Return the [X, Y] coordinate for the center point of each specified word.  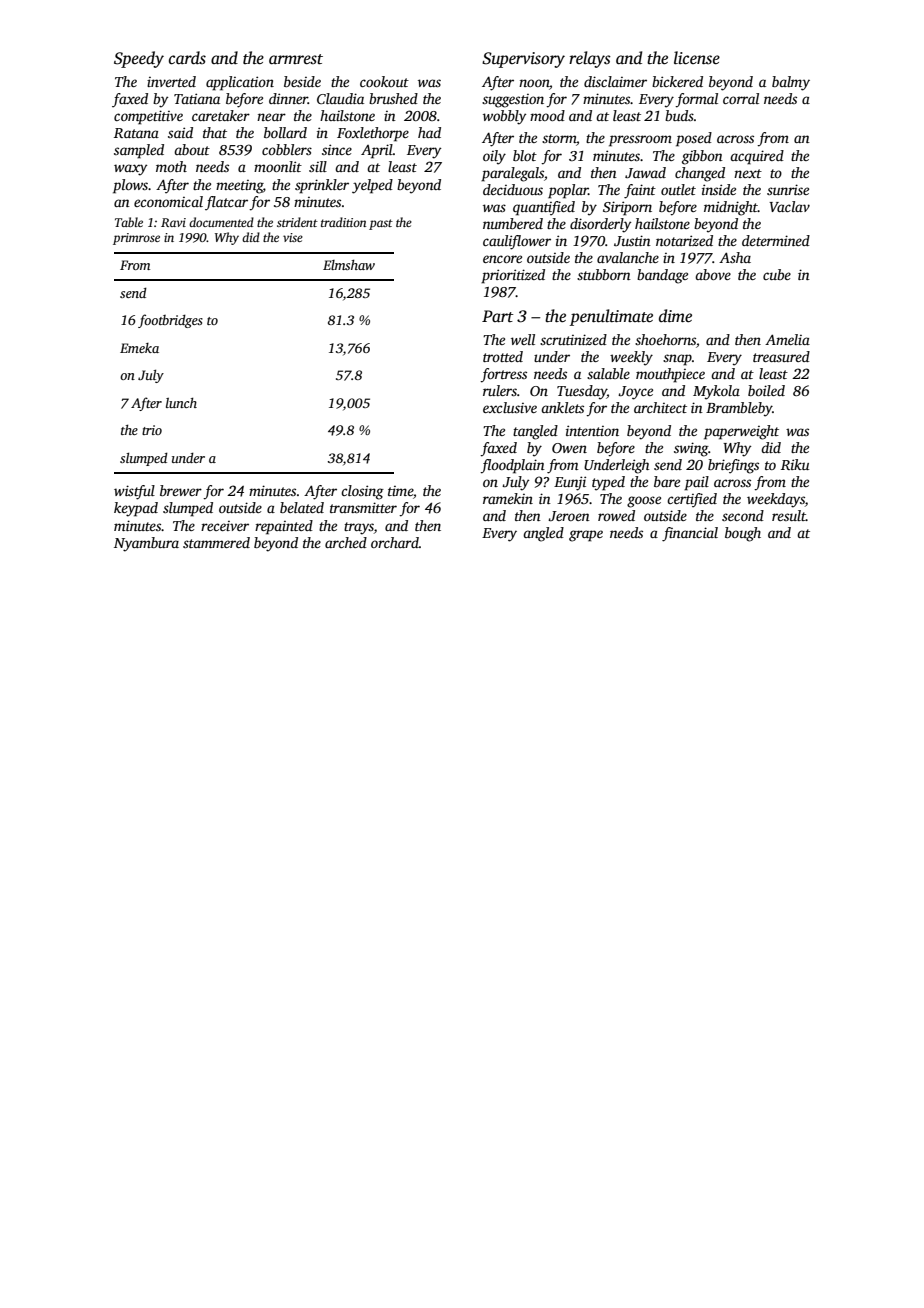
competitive [148, 117]
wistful [134, 492]
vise [293, 237]
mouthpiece [670, 375]
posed [694, 139]
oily [494, 157]
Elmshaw [349, 264]
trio [152, 430]
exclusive [510, 407]
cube [777, 274]
